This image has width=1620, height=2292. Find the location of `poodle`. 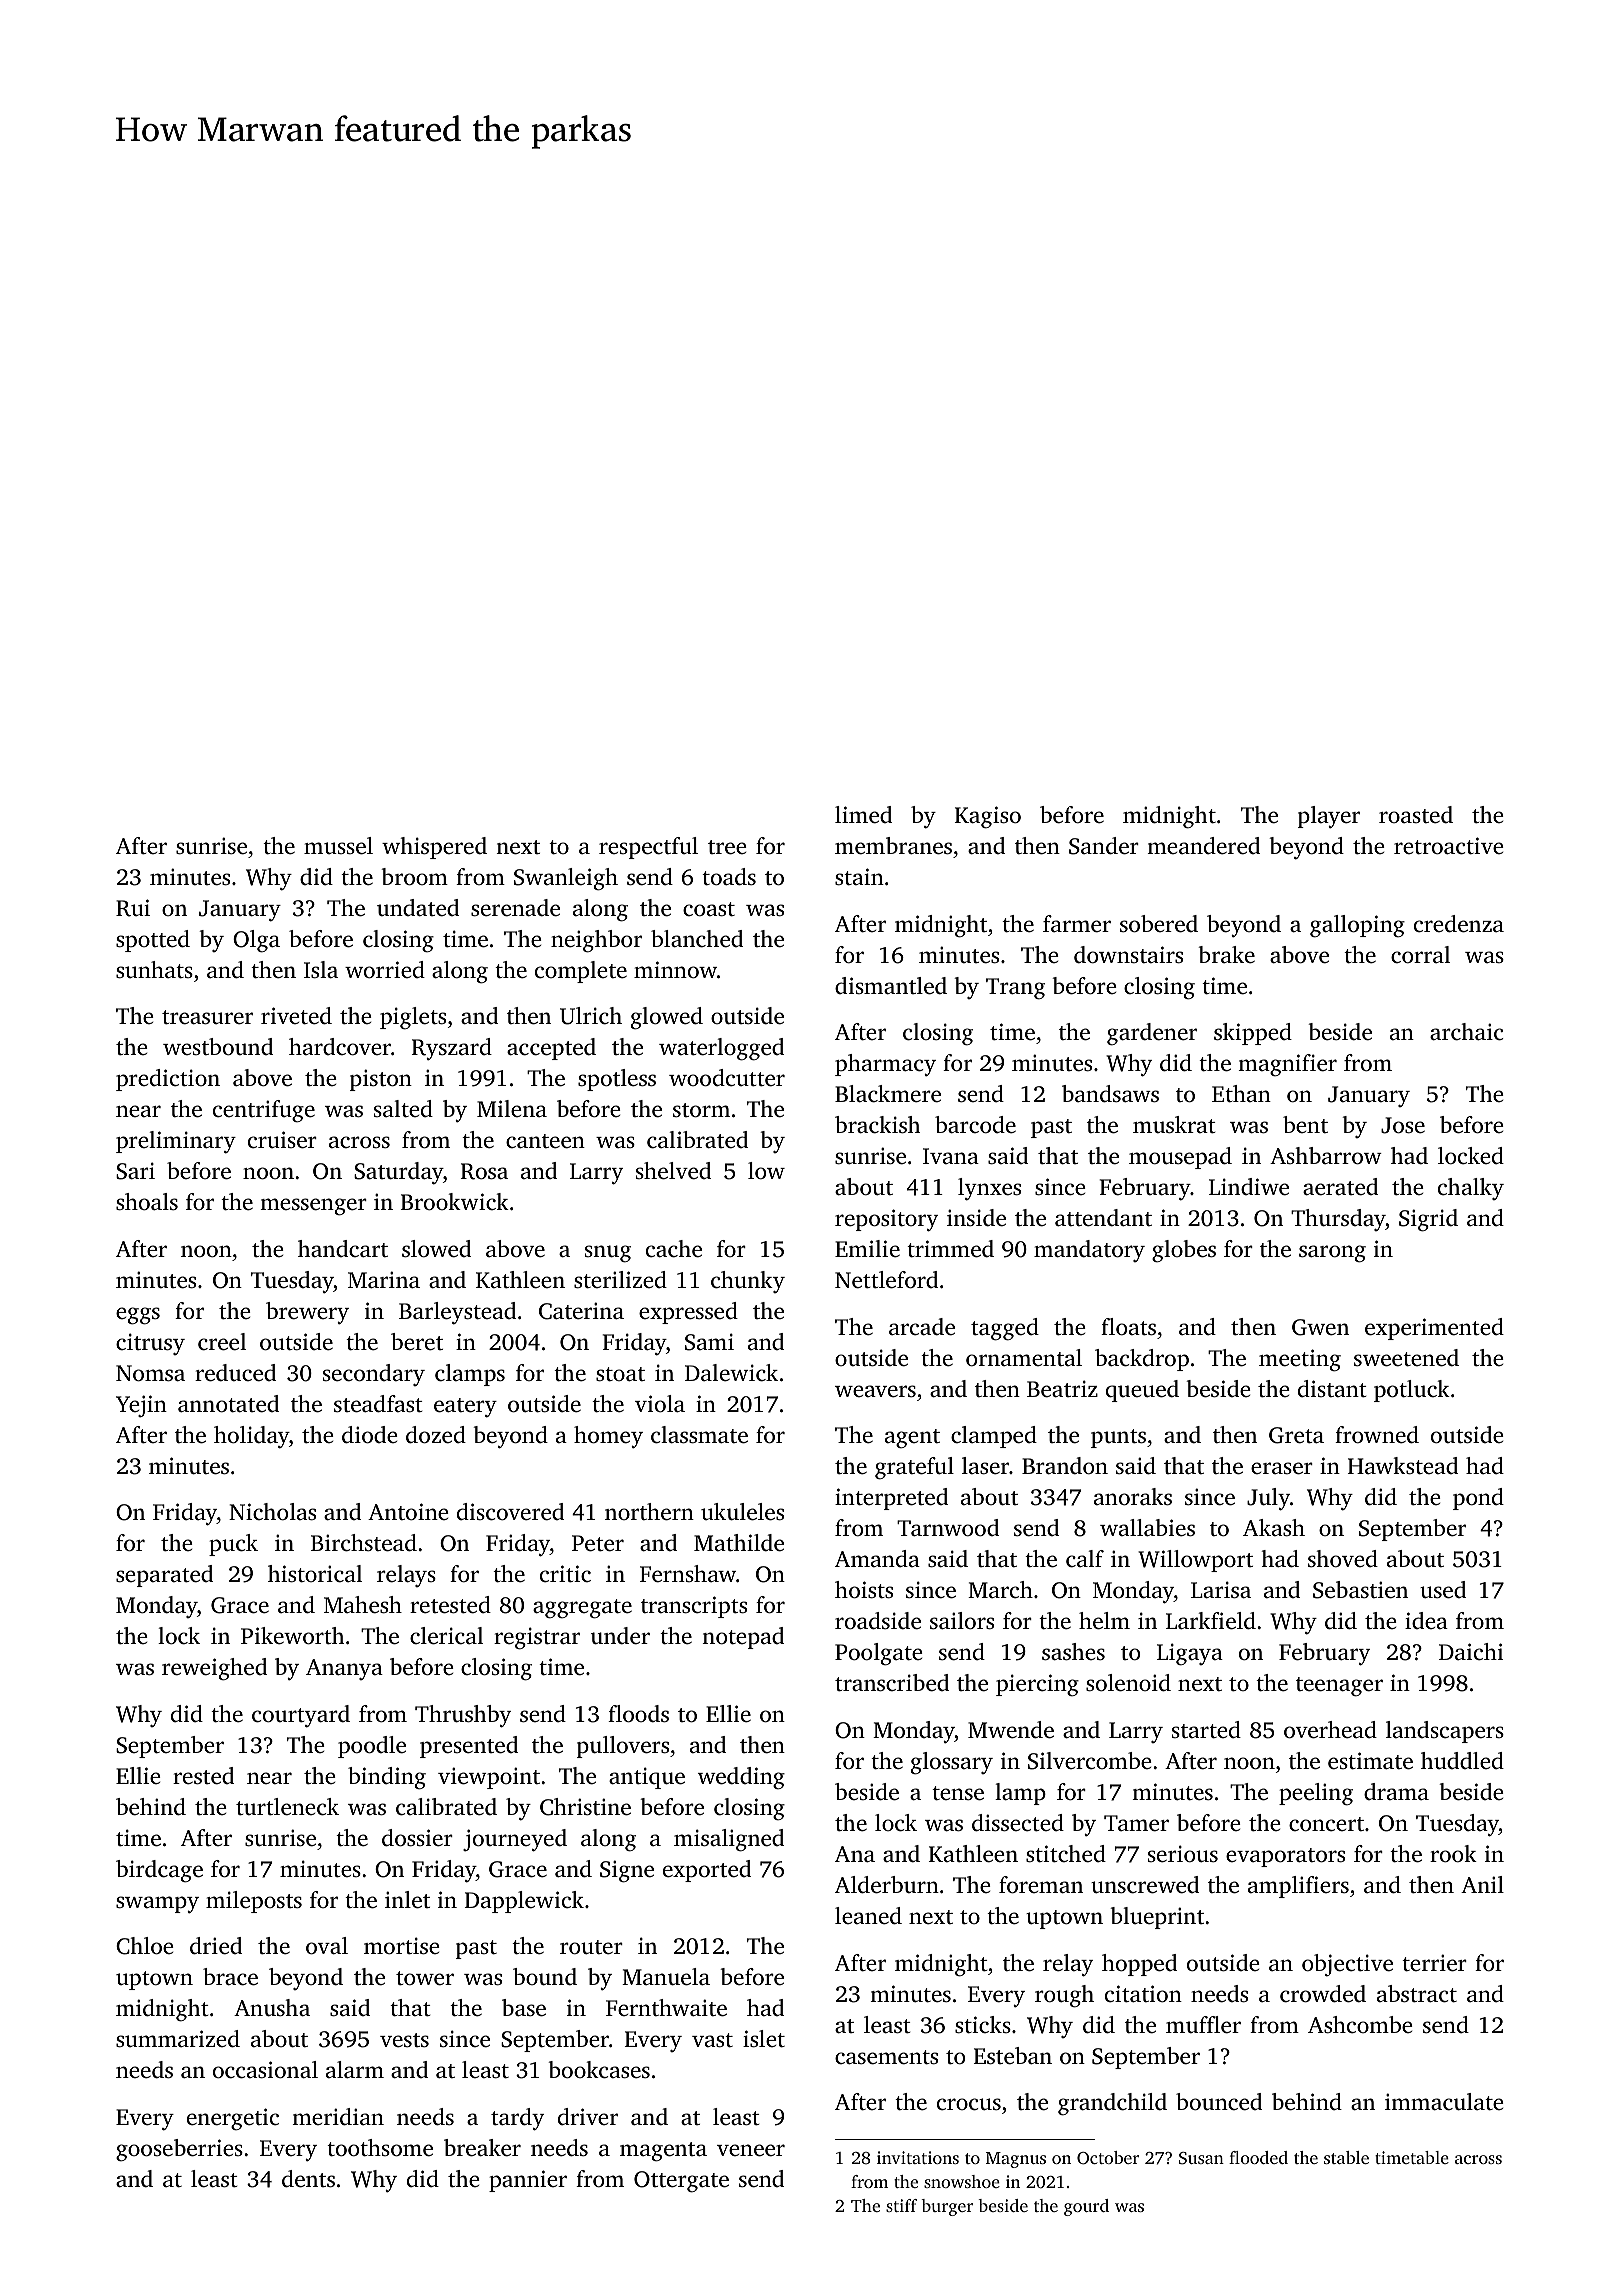

poodle is located at coordinates (372, 1747).
